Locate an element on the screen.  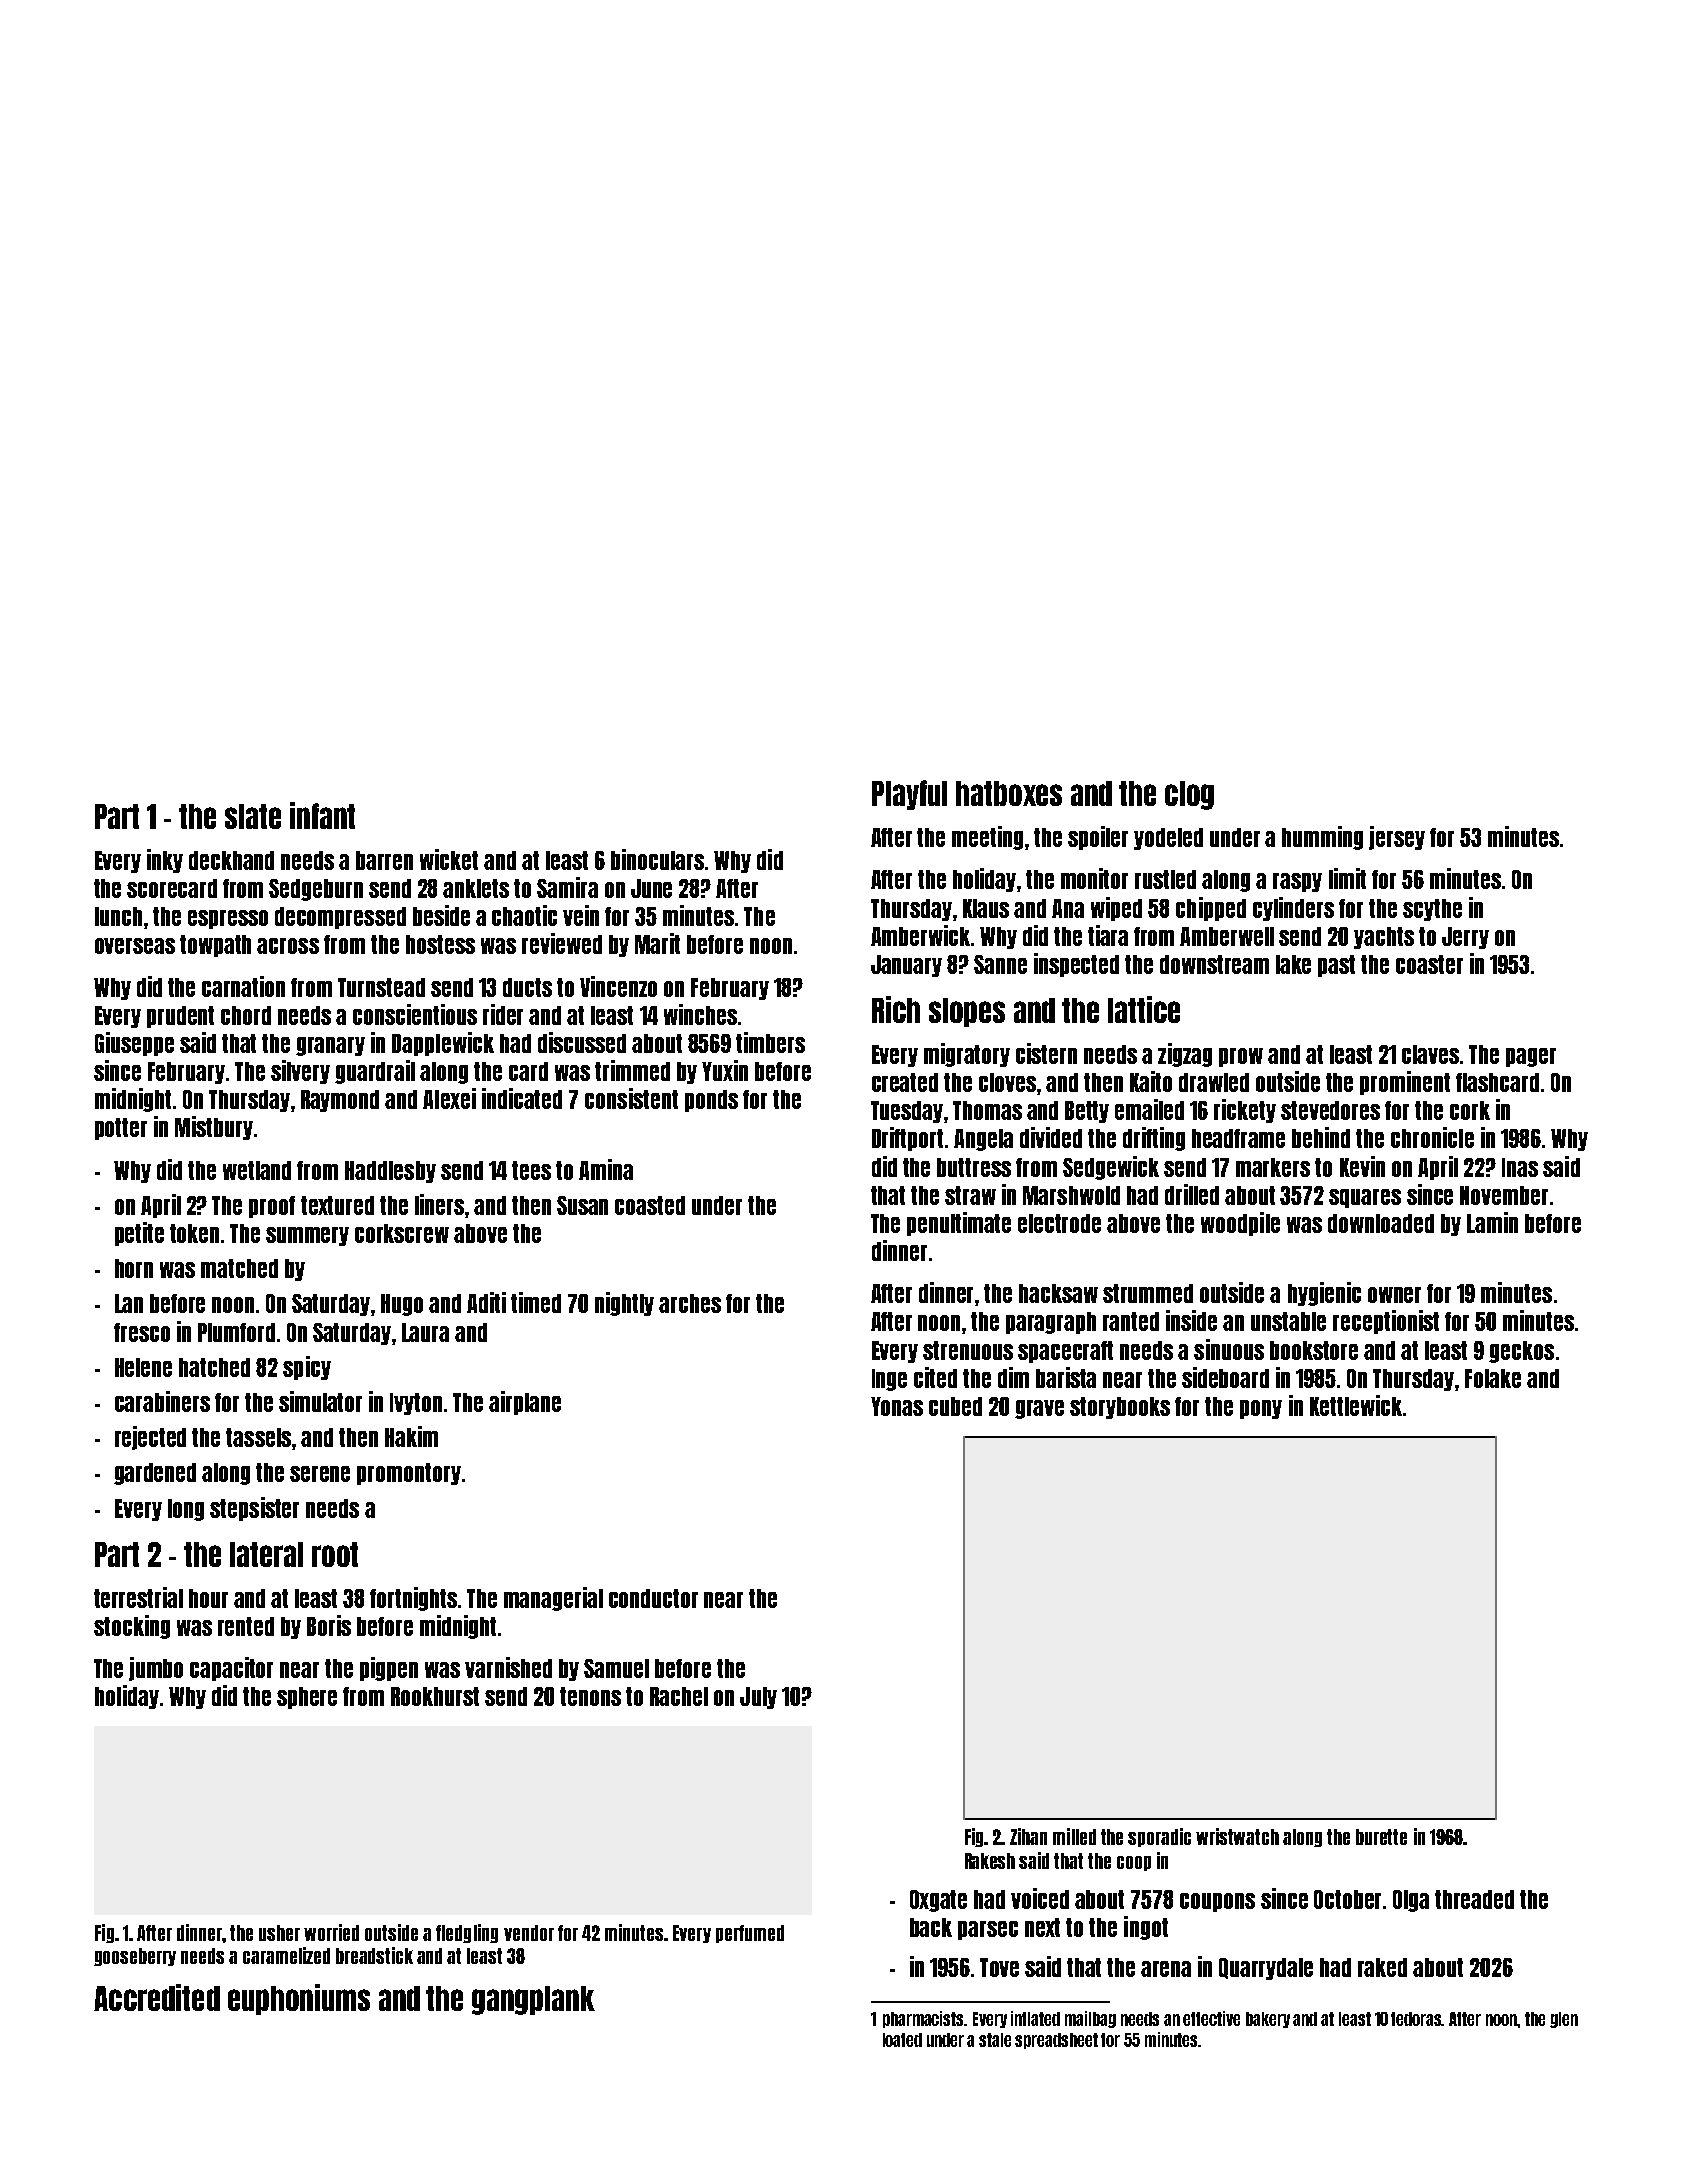
June is located at coordinates (651, 888).
